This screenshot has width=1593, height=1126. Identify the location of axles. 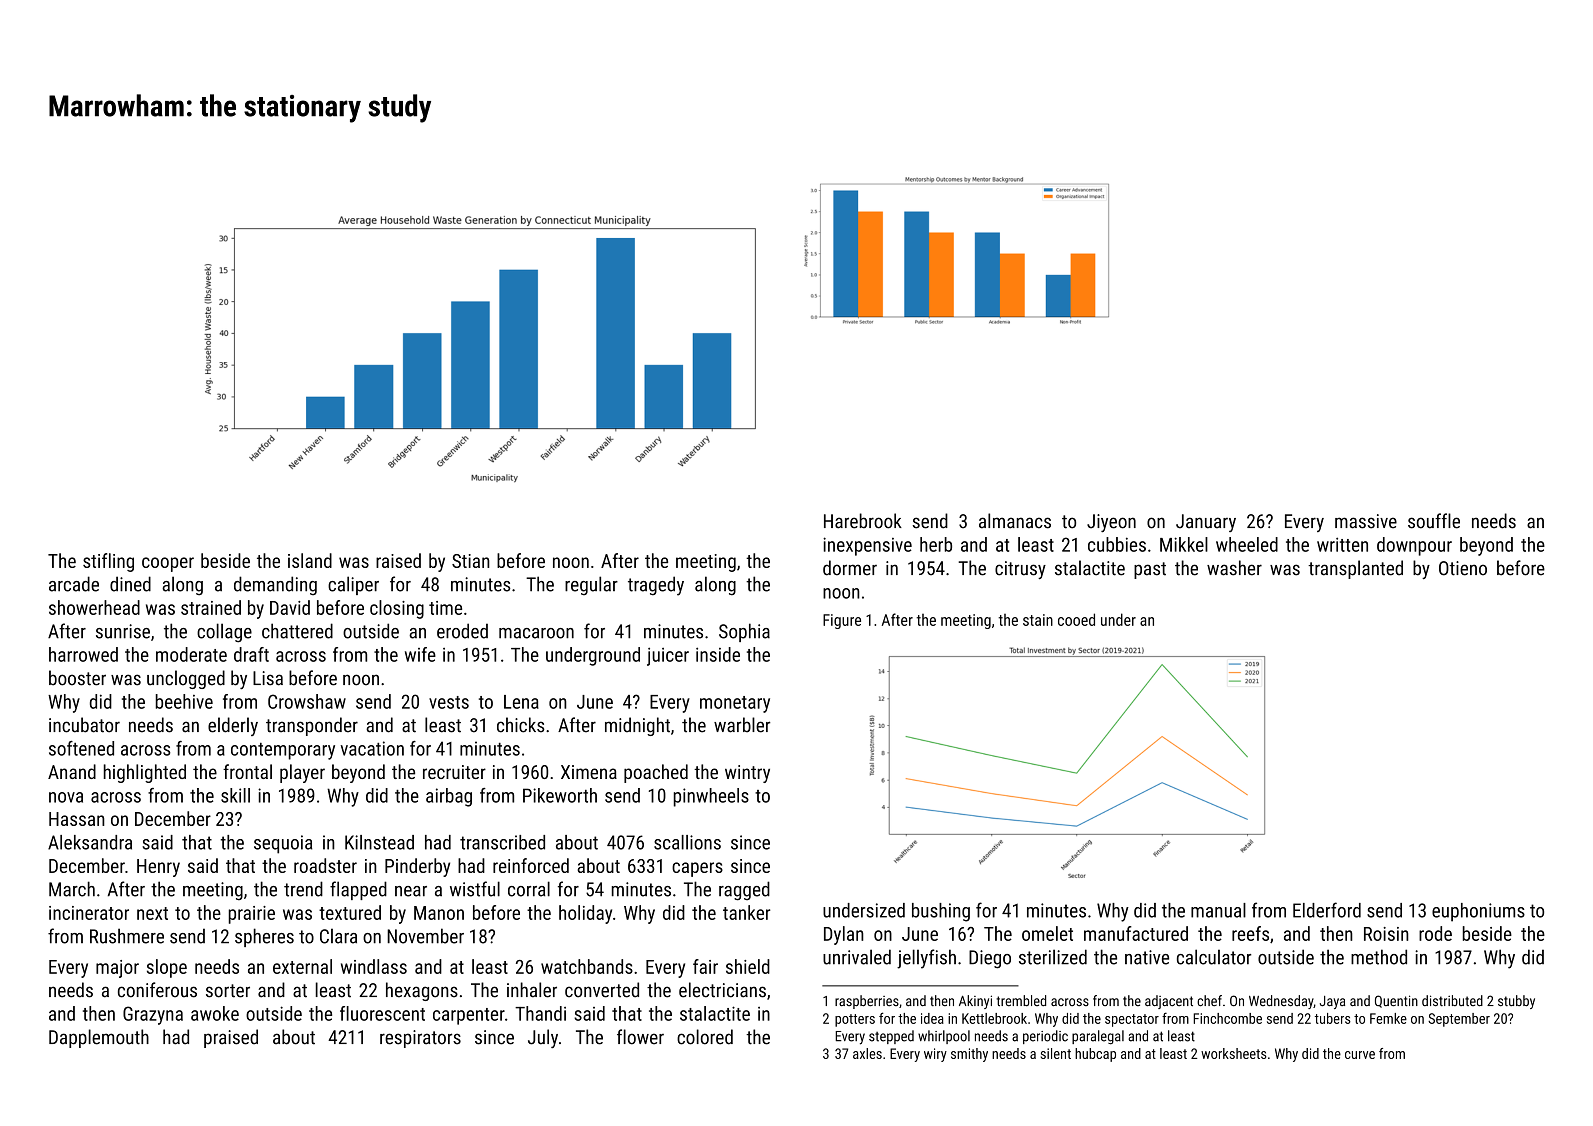
(867, 1053).
